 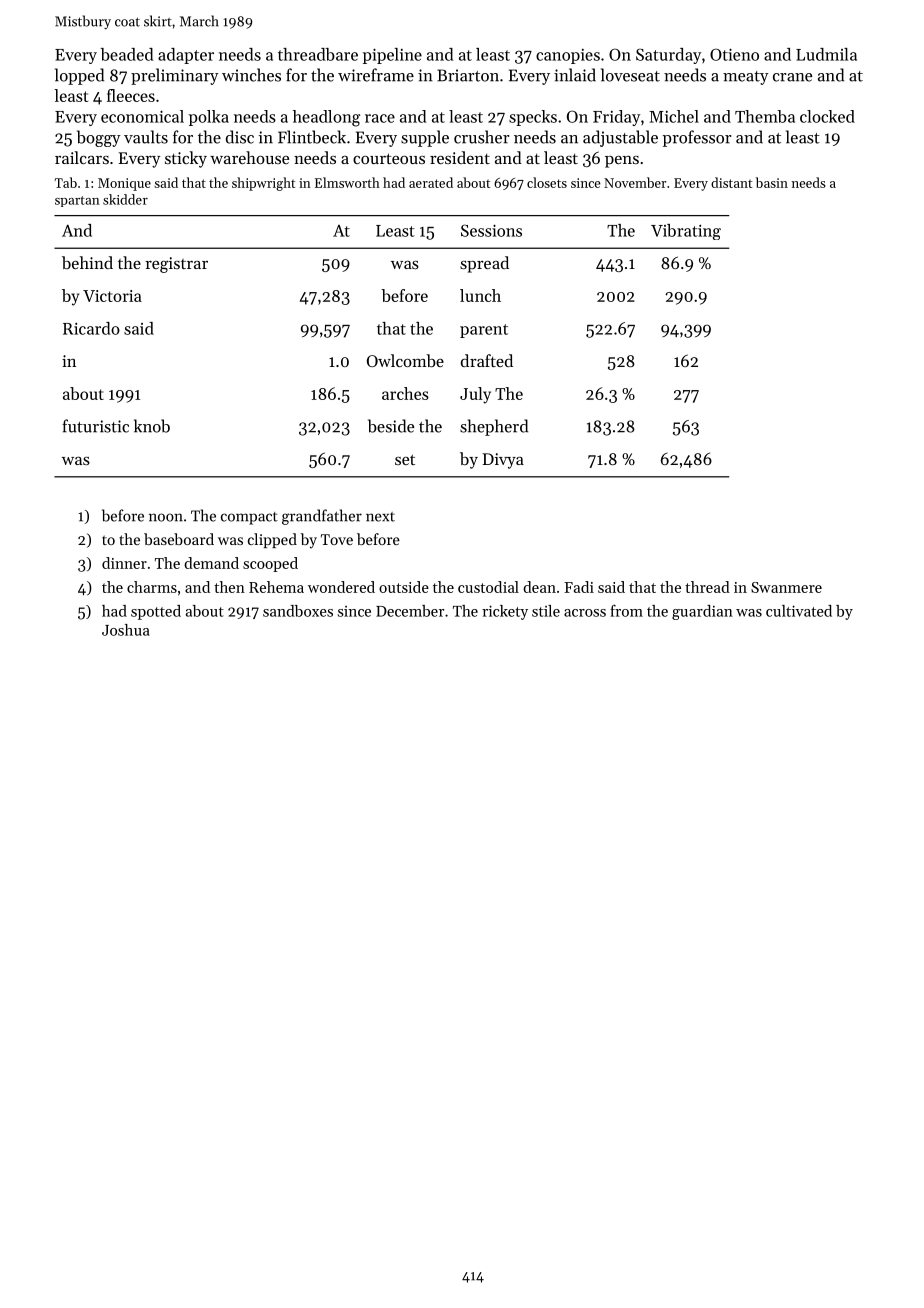 What do you see at coordinates (686, 232) in the screenshot?
I see `Vibrating` at bounding box center [686, 232].
